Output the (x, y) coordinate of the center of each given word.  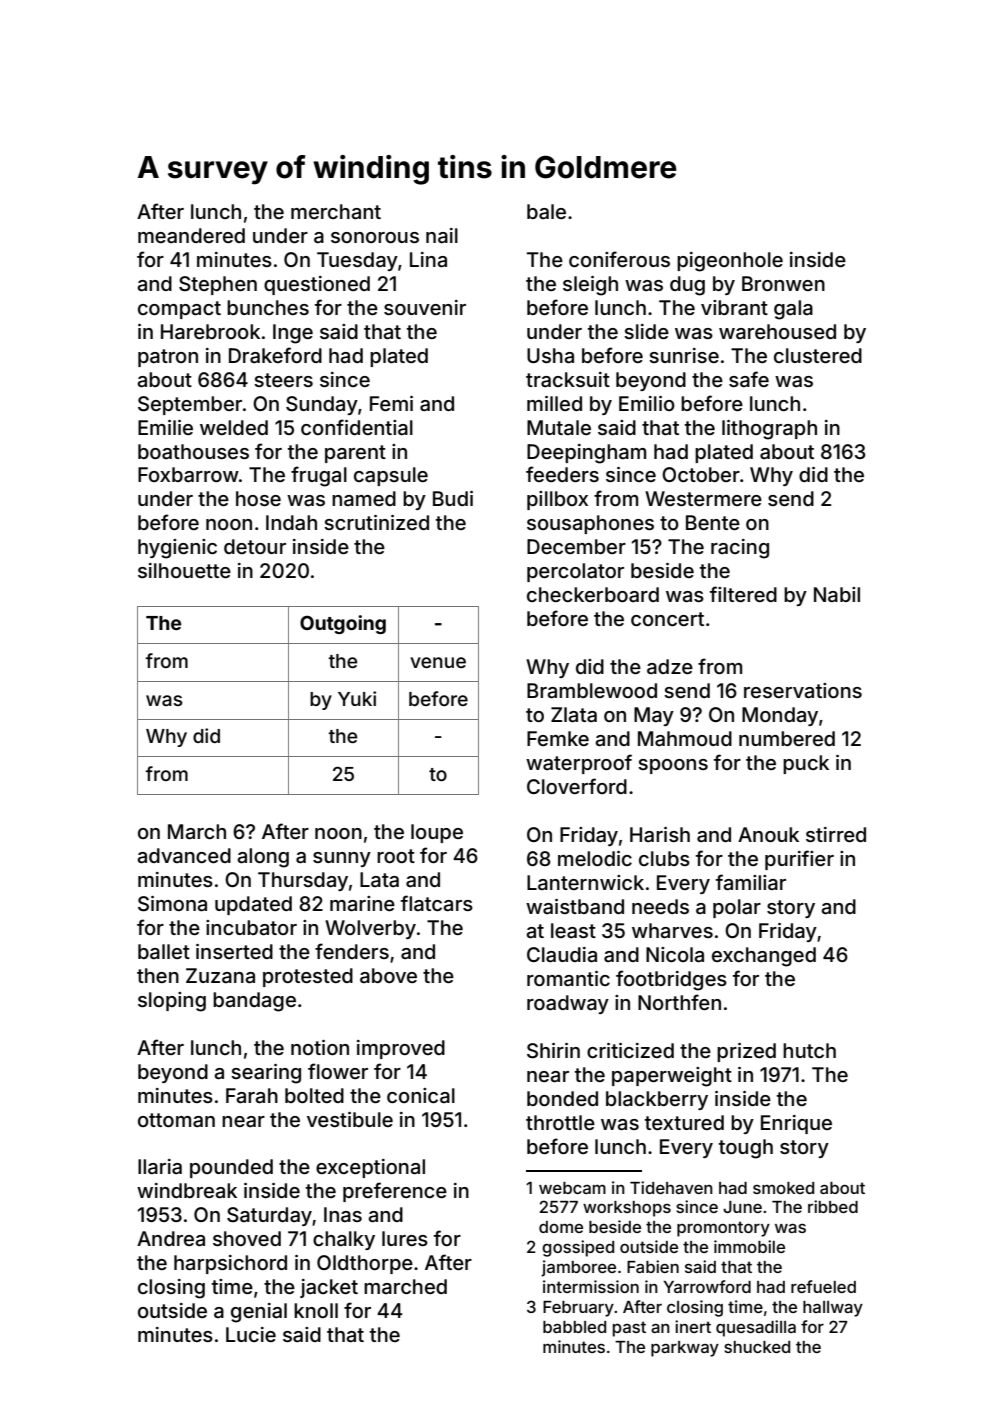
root (396, 856)
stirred (836, 834)
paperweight (672, 1077)
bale (546, 211)
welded (234, 427)
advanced (184, 855)
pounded (231, 1168)
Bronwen (783, 283)
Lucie (251, 1334)
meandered (191, 235)
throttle (560, 1122)
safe (749, 379)
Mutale (559, 427)
